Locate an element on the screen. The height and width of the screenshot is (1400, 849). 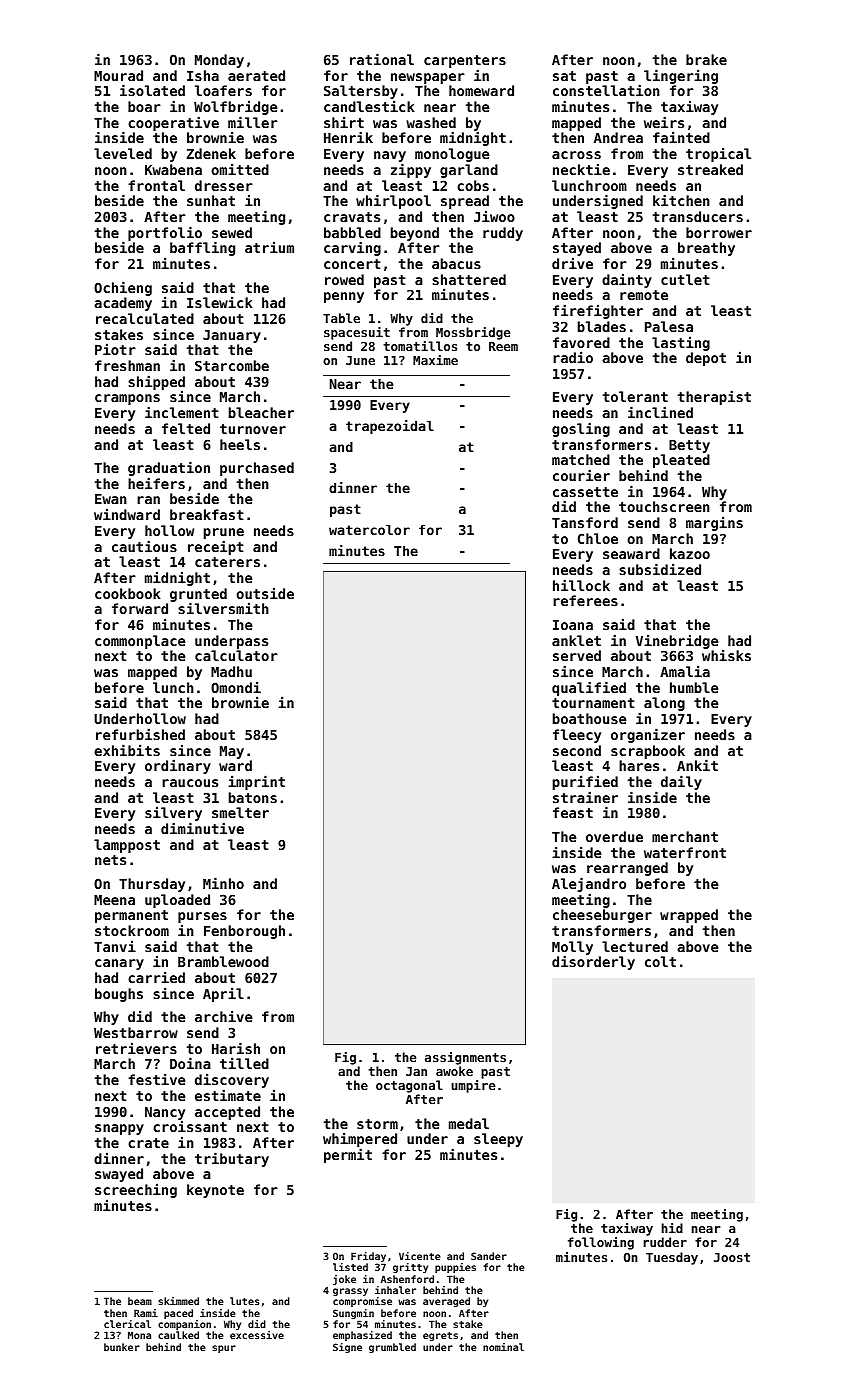
leveled is located at coordinates (123, 153).
